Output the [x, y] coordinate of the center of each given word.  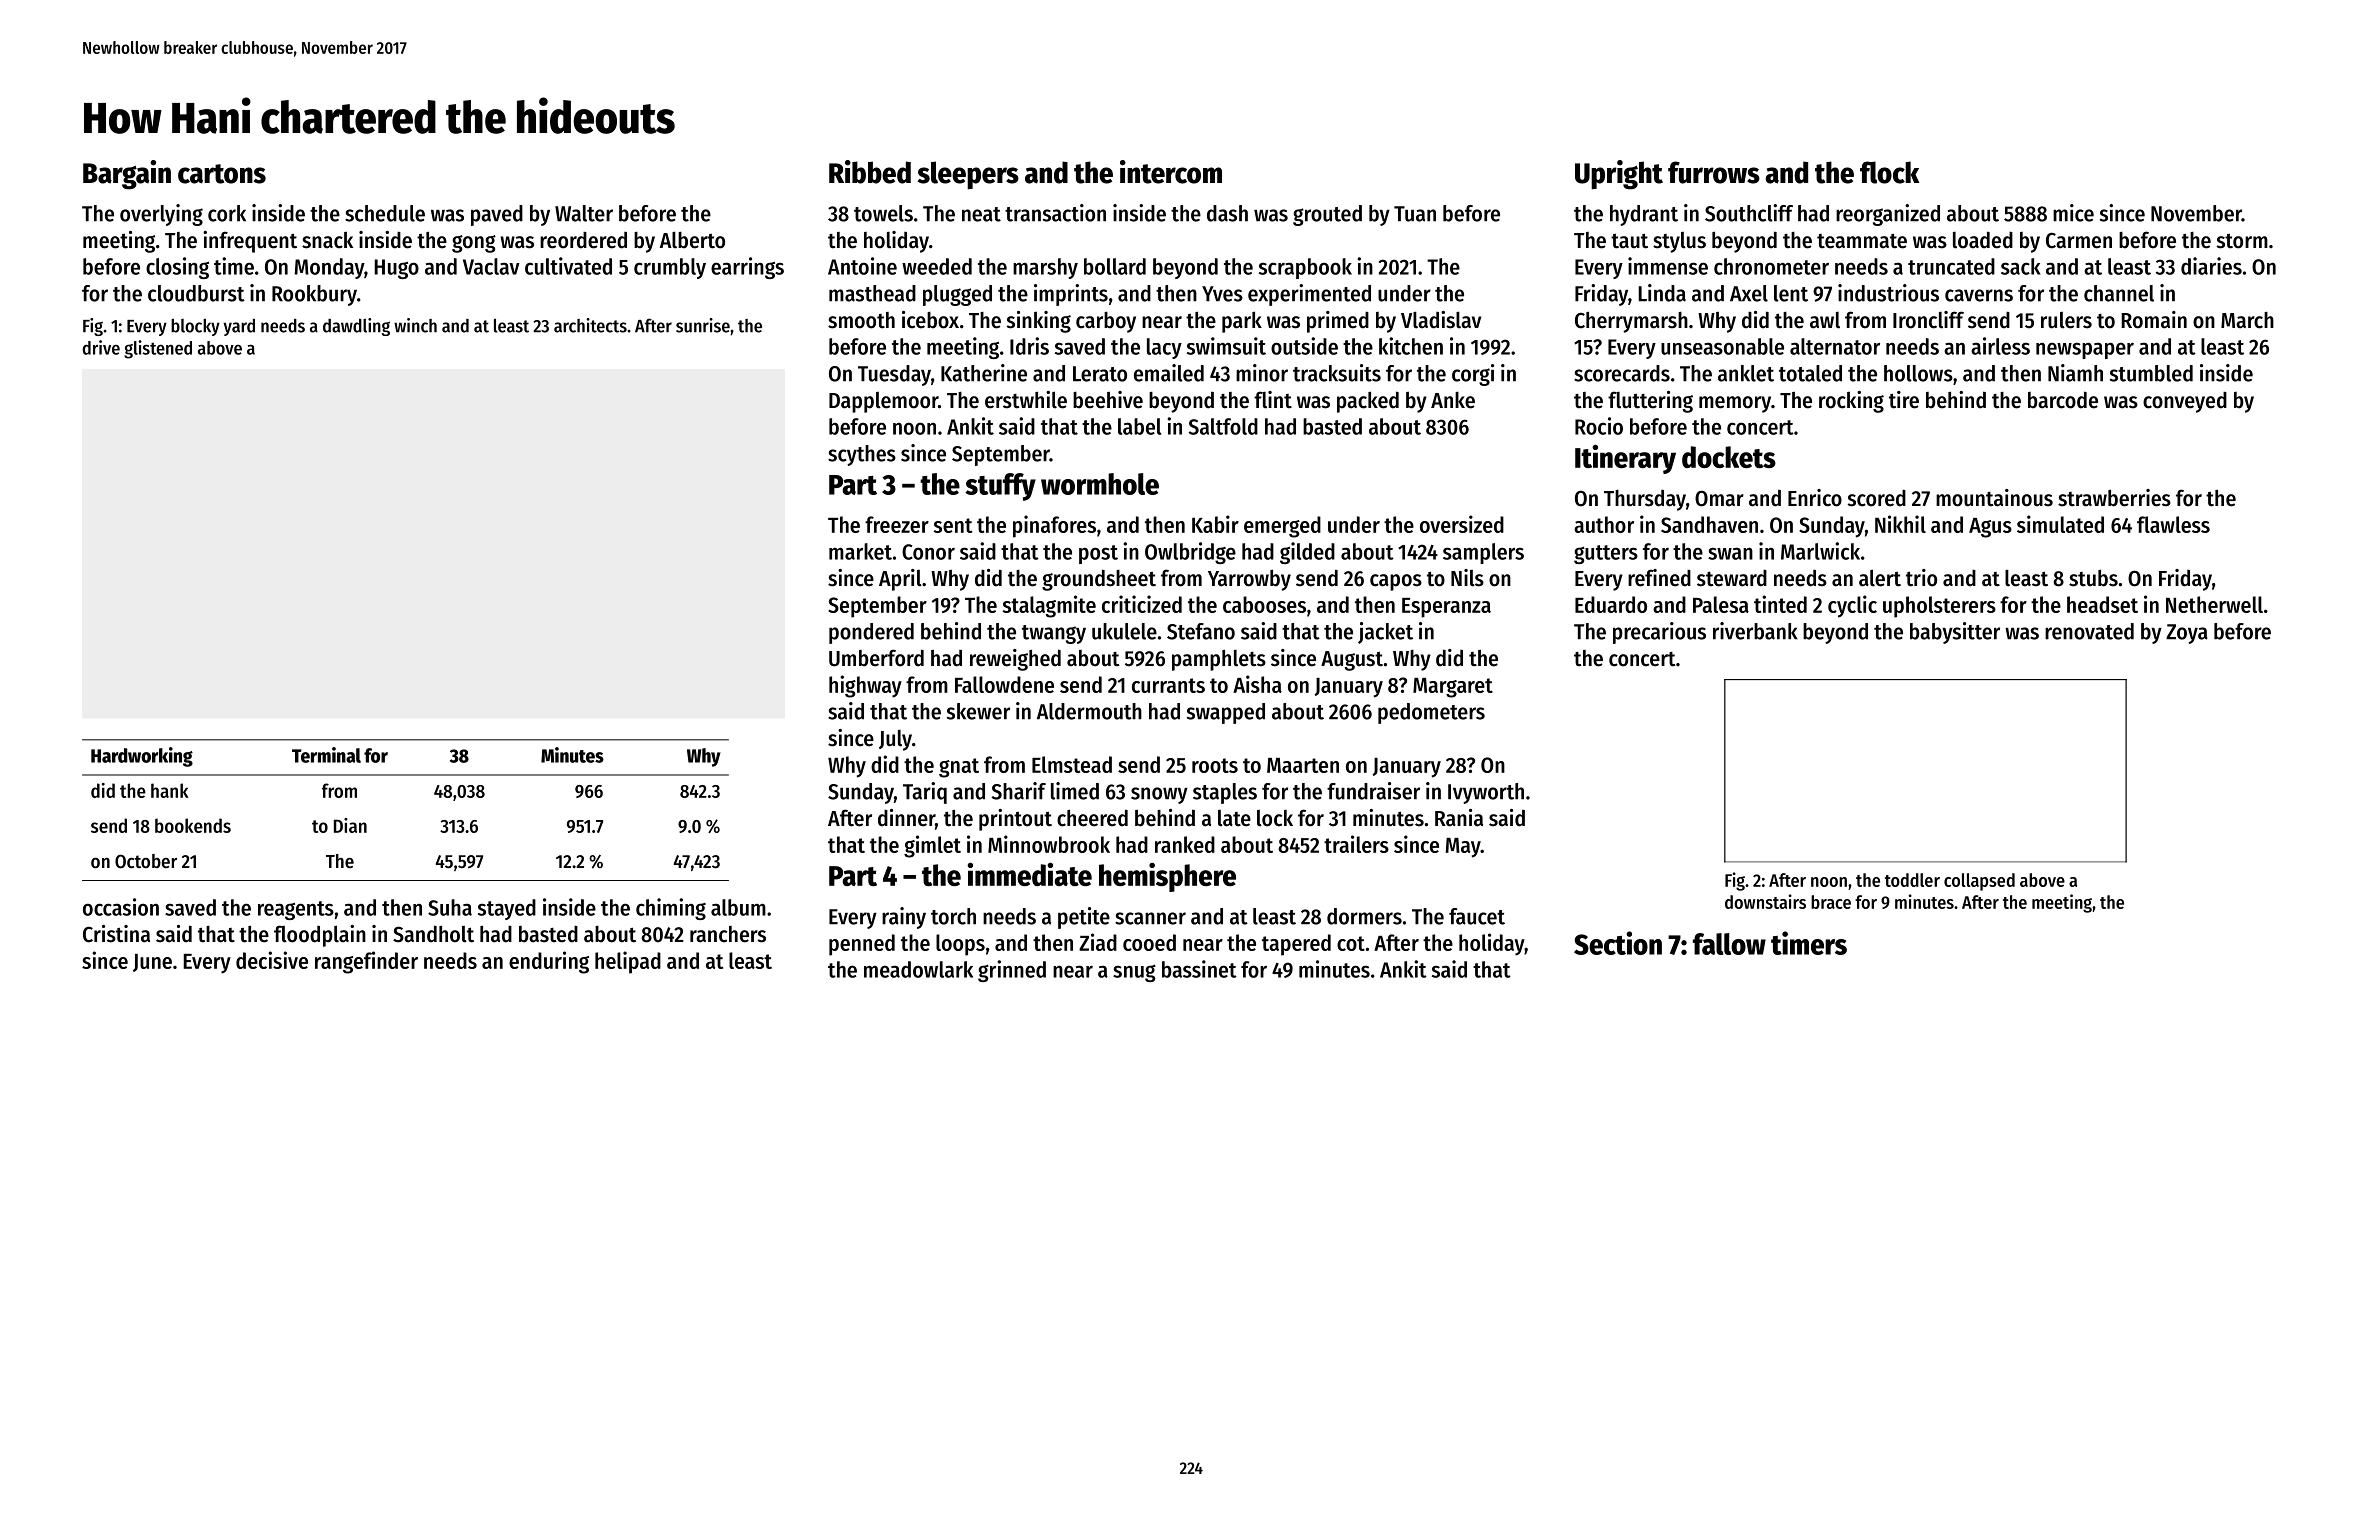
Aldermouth [1089, 711]
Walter [584, 213]
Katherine [984, 373]
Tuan [1415, 214]
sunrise [703, 325]
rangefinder [366, 962]
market [860, 551]
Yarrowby [1249, 580]
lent [1791, 293]
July [895, 740]
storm [2242, 241]
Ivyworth [1486, 793]
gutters [1606, 554]
